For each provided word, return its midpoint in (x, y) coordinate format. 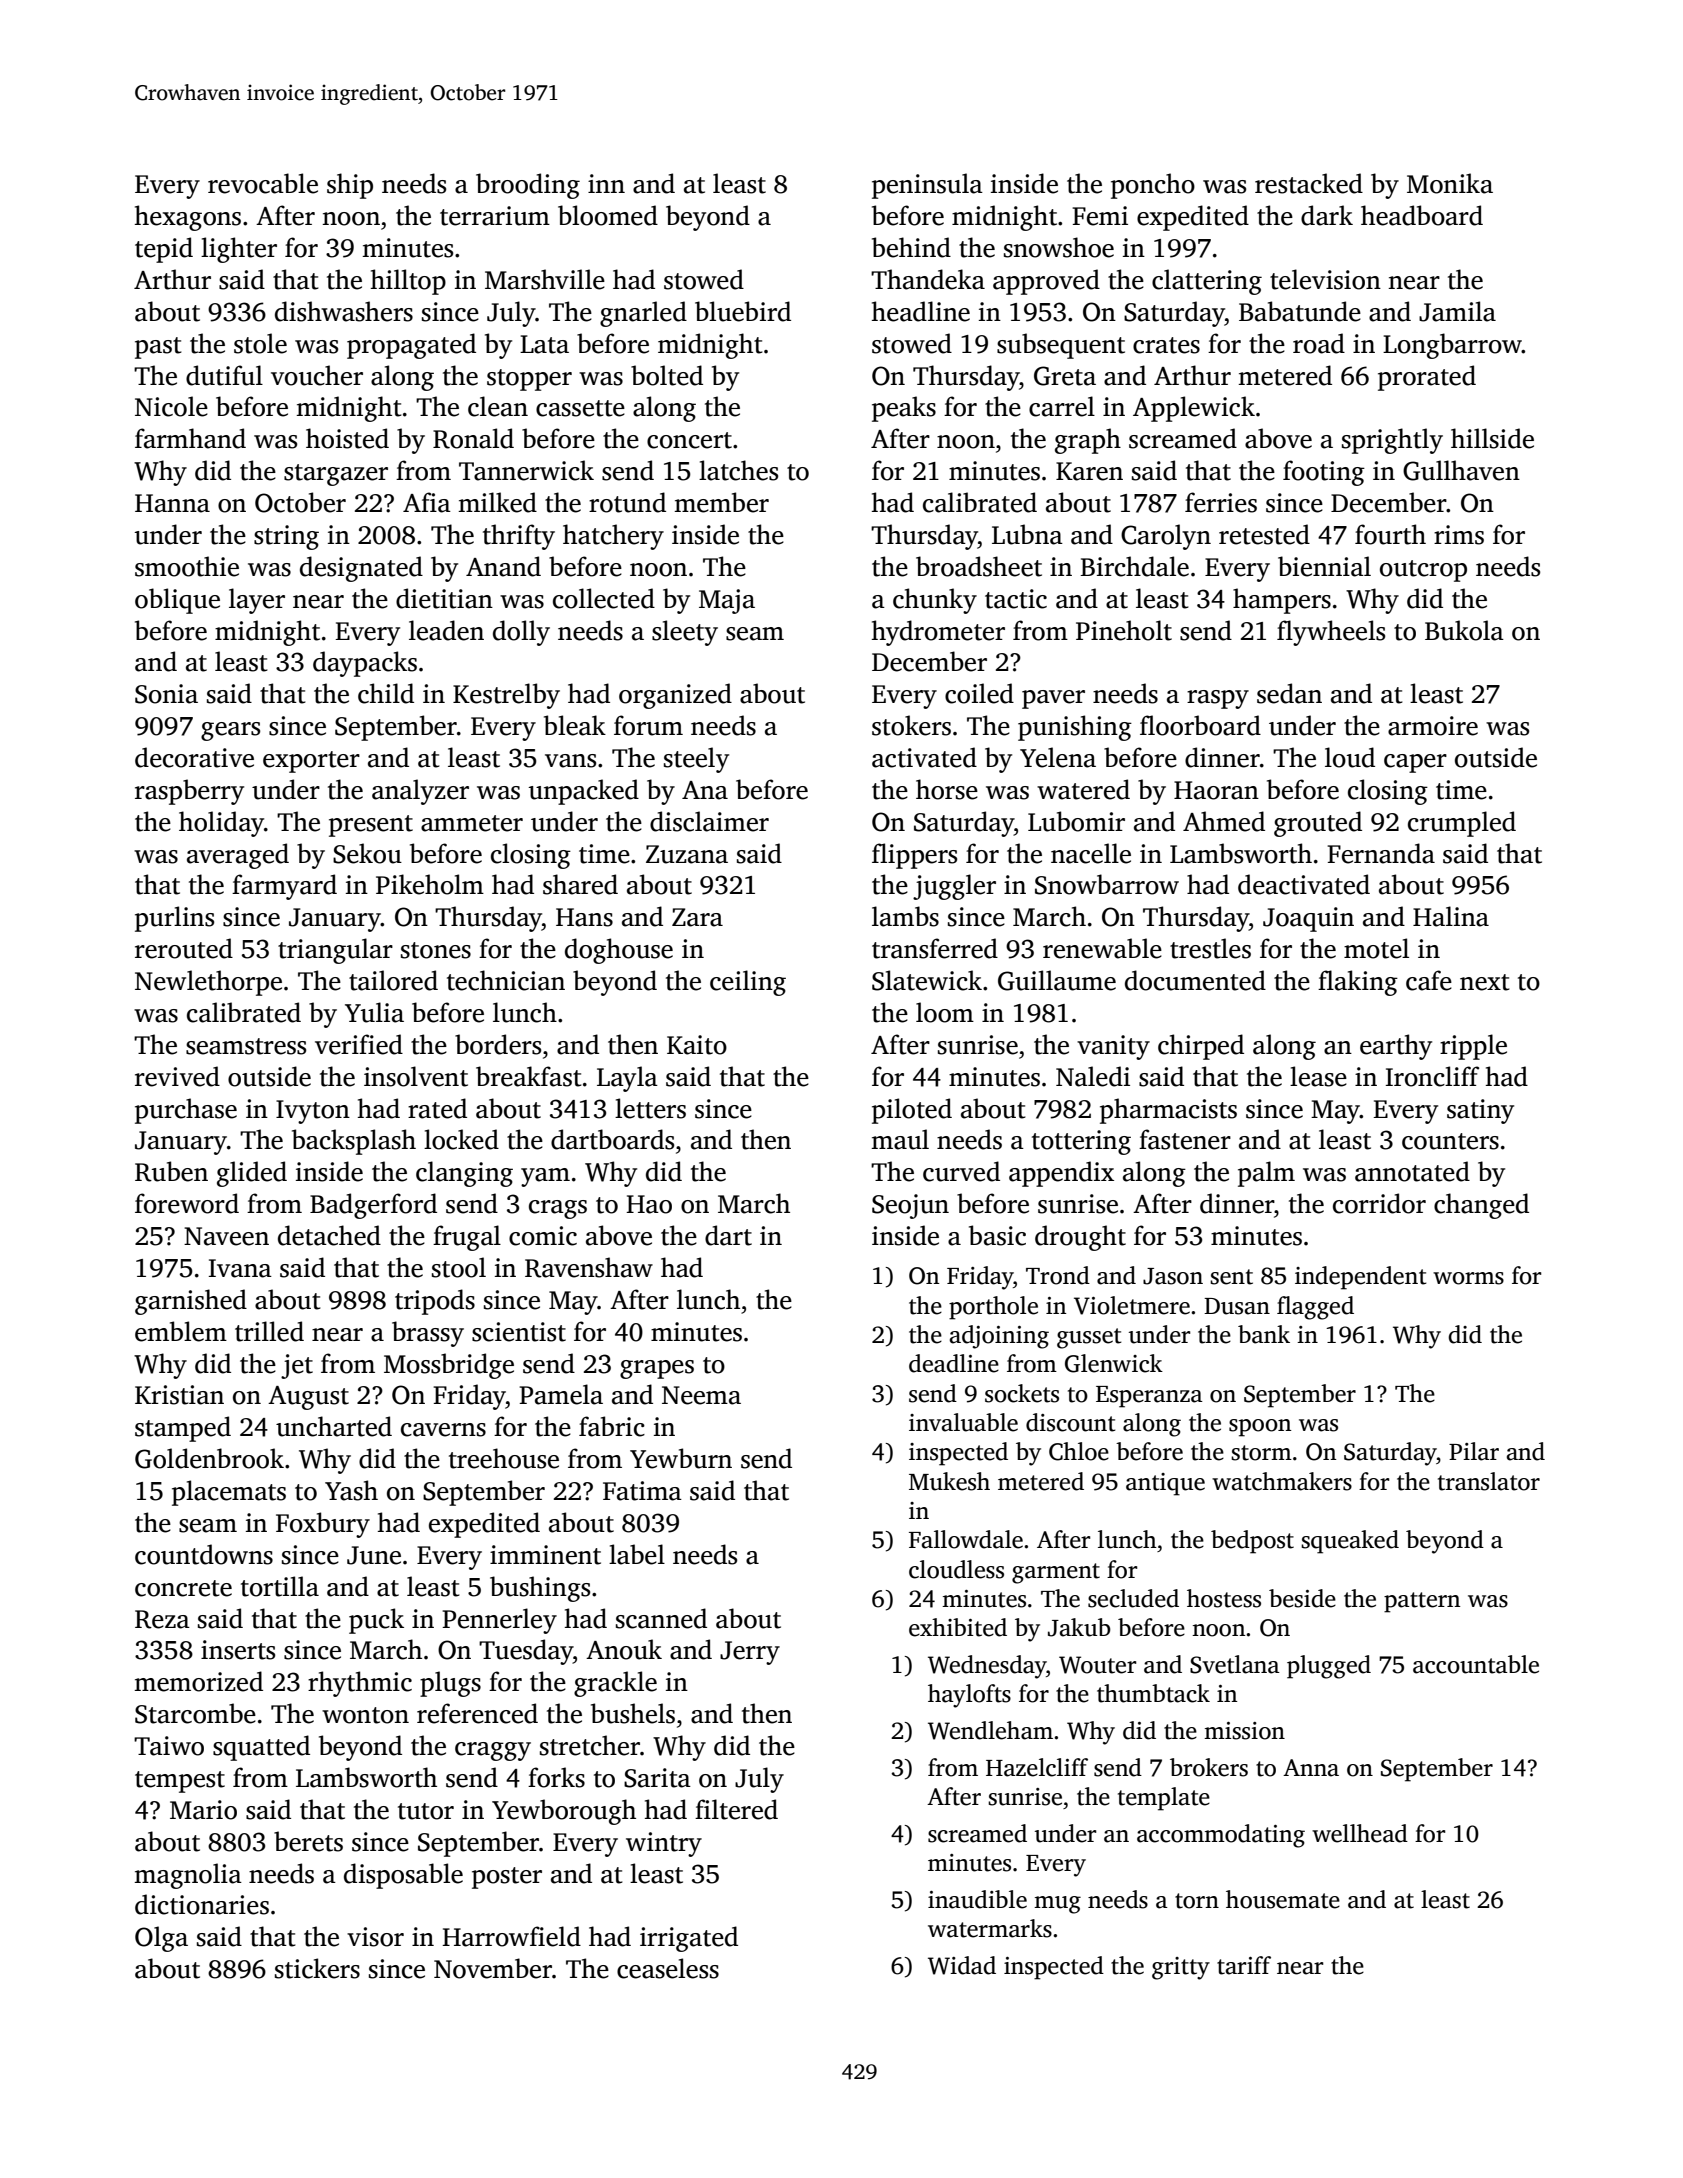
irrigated (689, 1939)
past (158, 348)
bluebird (743, 311)
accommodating (1221, 1836)
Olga (161, 1939)
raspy (1218, 699)
